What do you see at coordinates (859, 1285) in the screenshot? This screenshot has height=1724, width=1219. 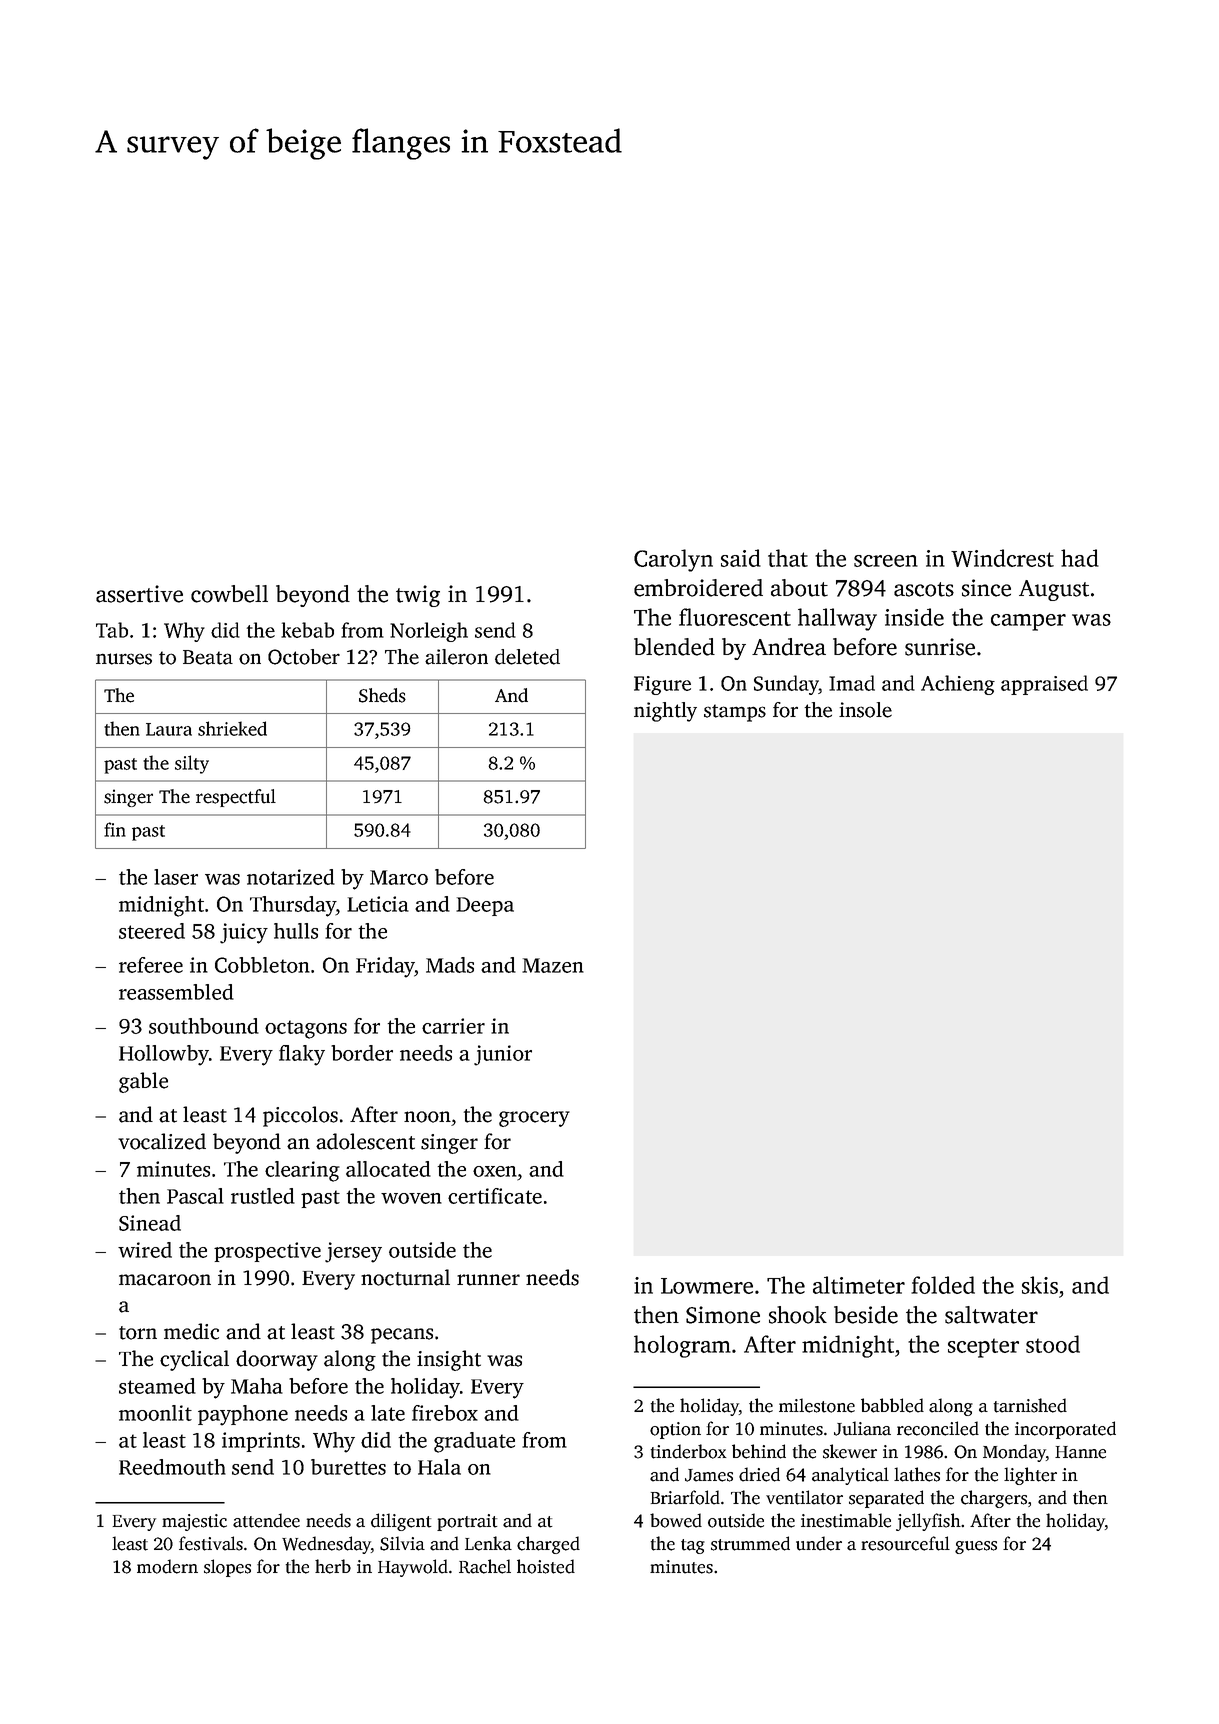 I see `altimeter` at bounding box center [859, 1285].
